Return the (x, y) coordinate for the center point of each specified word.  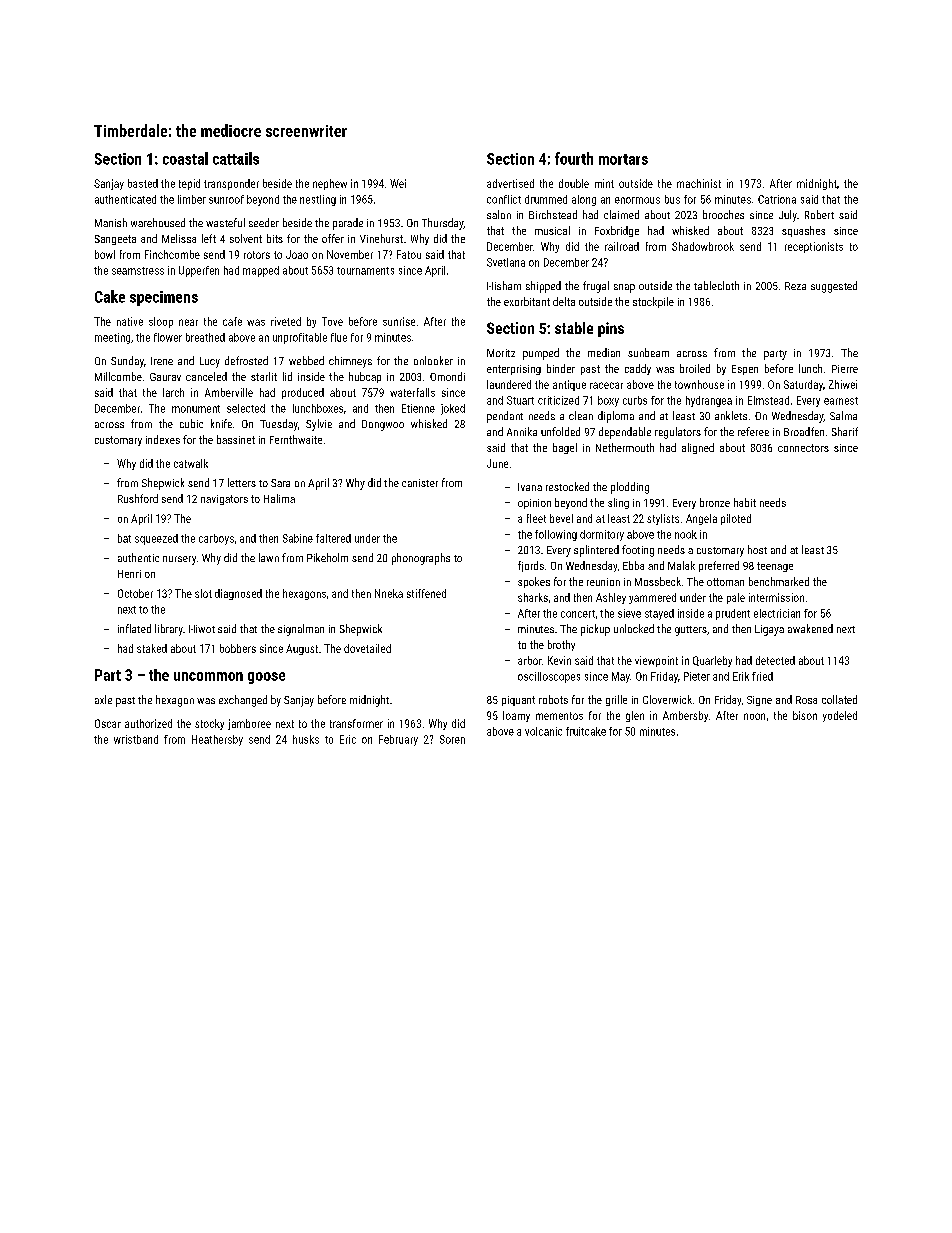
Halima (279, 498)
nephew (330, 184)
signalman (301, 630)
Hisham (504, 285)
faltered (333, 538)
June (497, 463)
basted (143, 183)
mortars (623, 159)
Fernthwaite (296, 439)
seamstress (138, 271)
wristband (136, 739)
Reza (795, 286)
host (757, 549)
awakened (810, 628)
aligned (698, 448)
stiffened (426, 593)
